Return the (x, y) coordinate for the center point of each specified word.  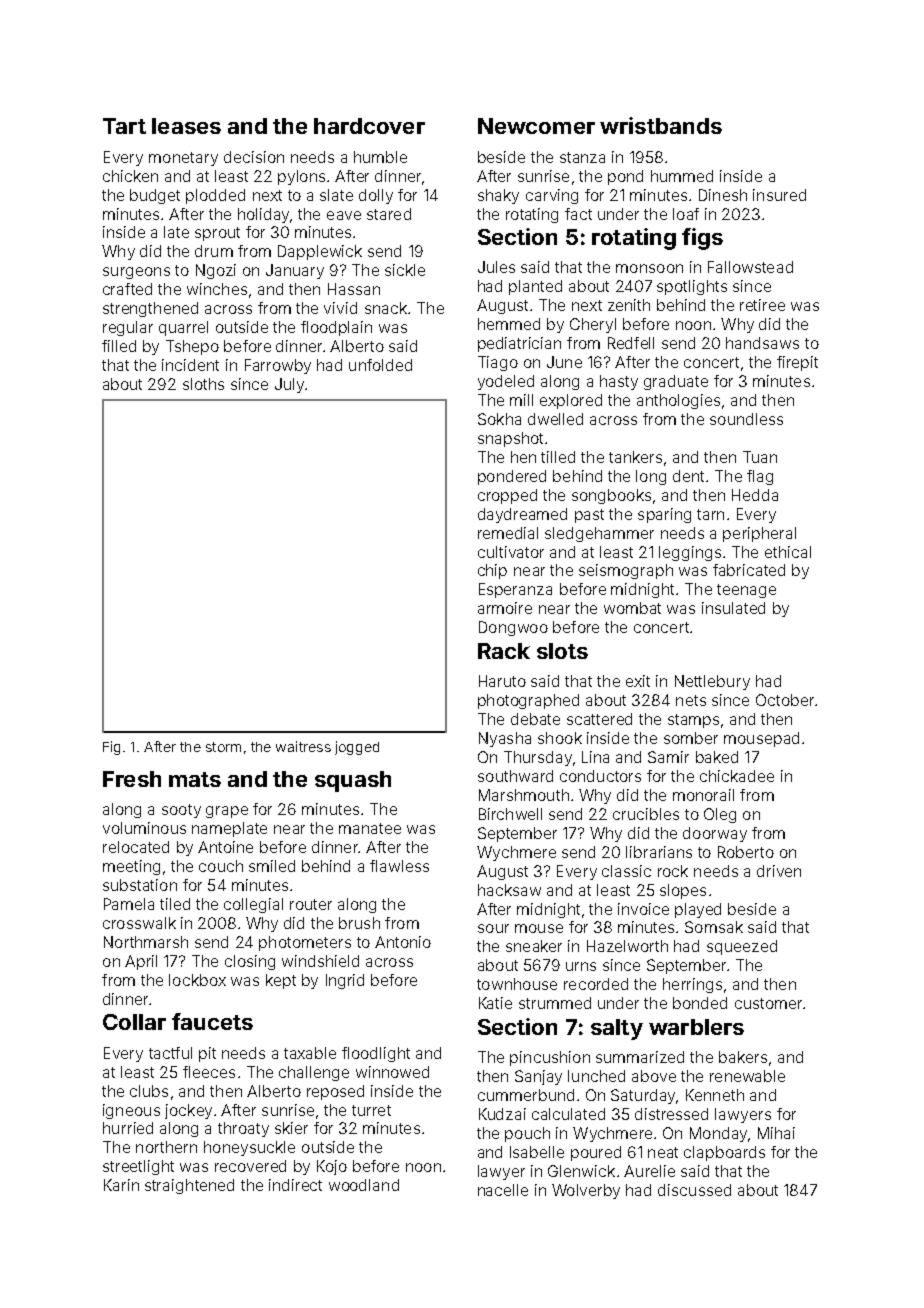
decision (254, 157)
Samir (668, 757)
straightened (189, 1186)
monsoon (649, 268)
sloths (203, 384)
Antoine (225, 847)
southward (515, 776)
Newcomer (536, 126)
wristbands (661, 125)
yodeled (506, 382)
